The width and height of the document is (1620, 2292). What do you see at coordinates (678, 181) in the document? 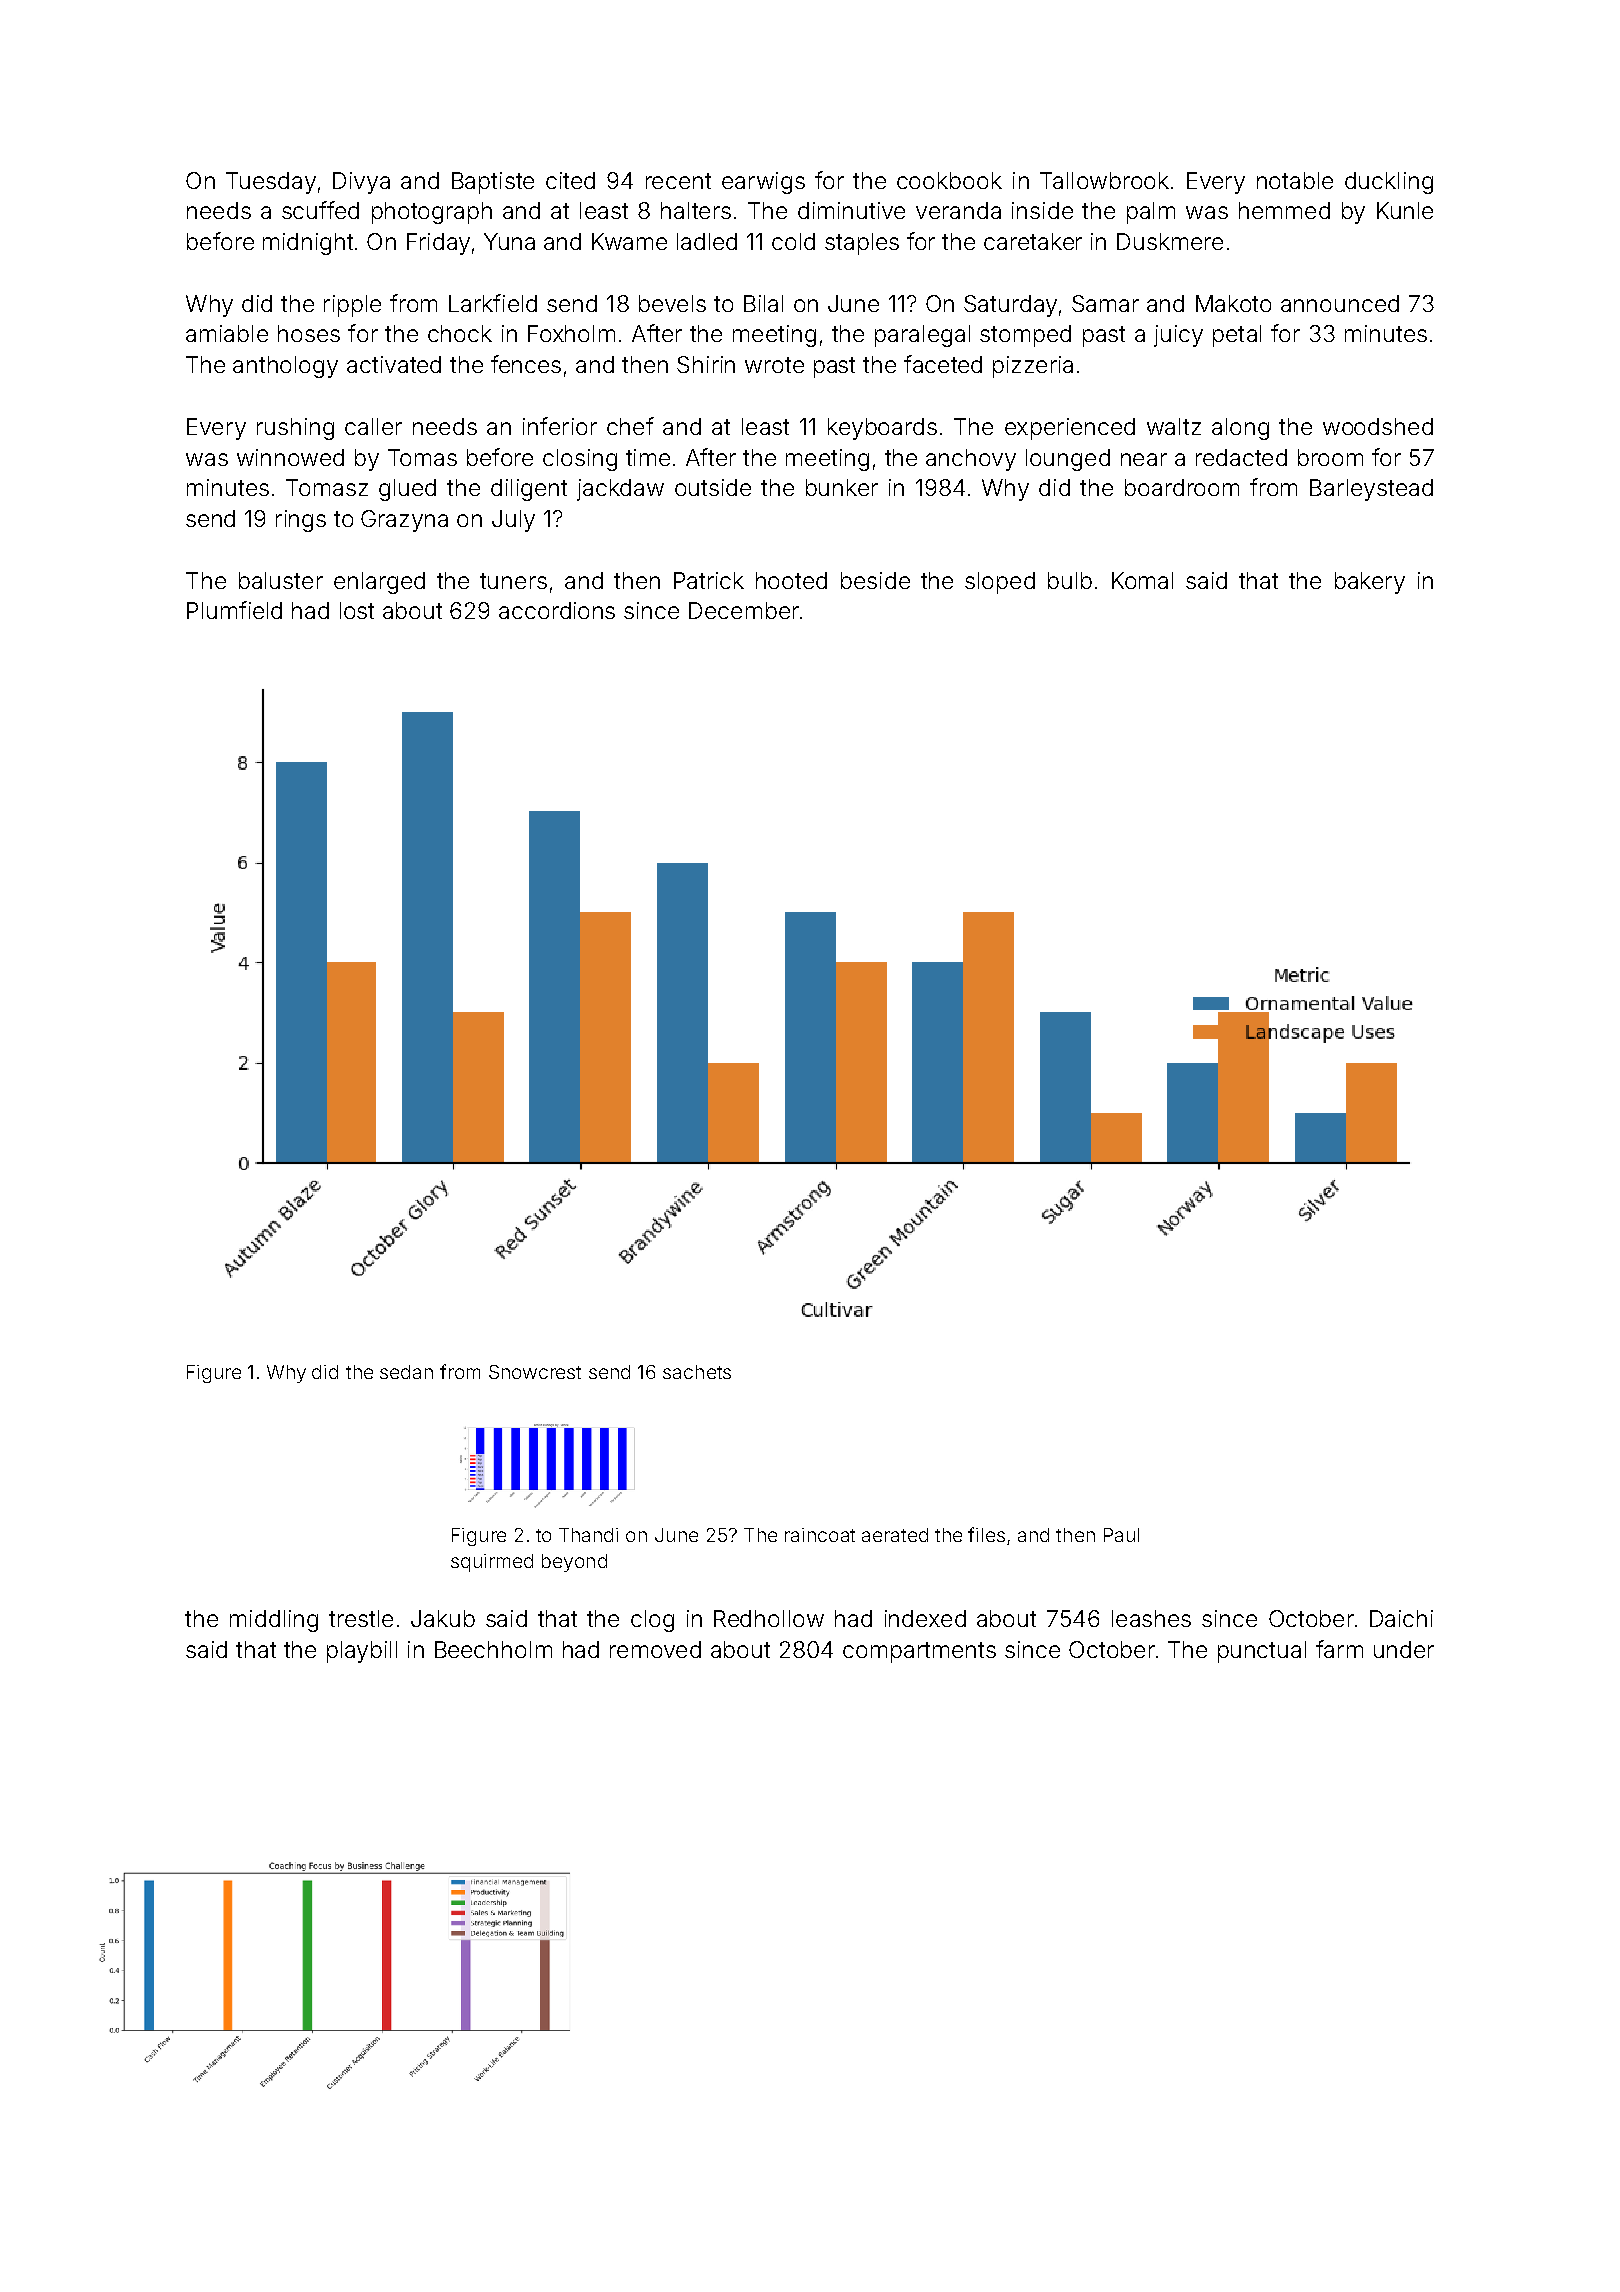
I see `recent` at bounding box center [678, 181].
